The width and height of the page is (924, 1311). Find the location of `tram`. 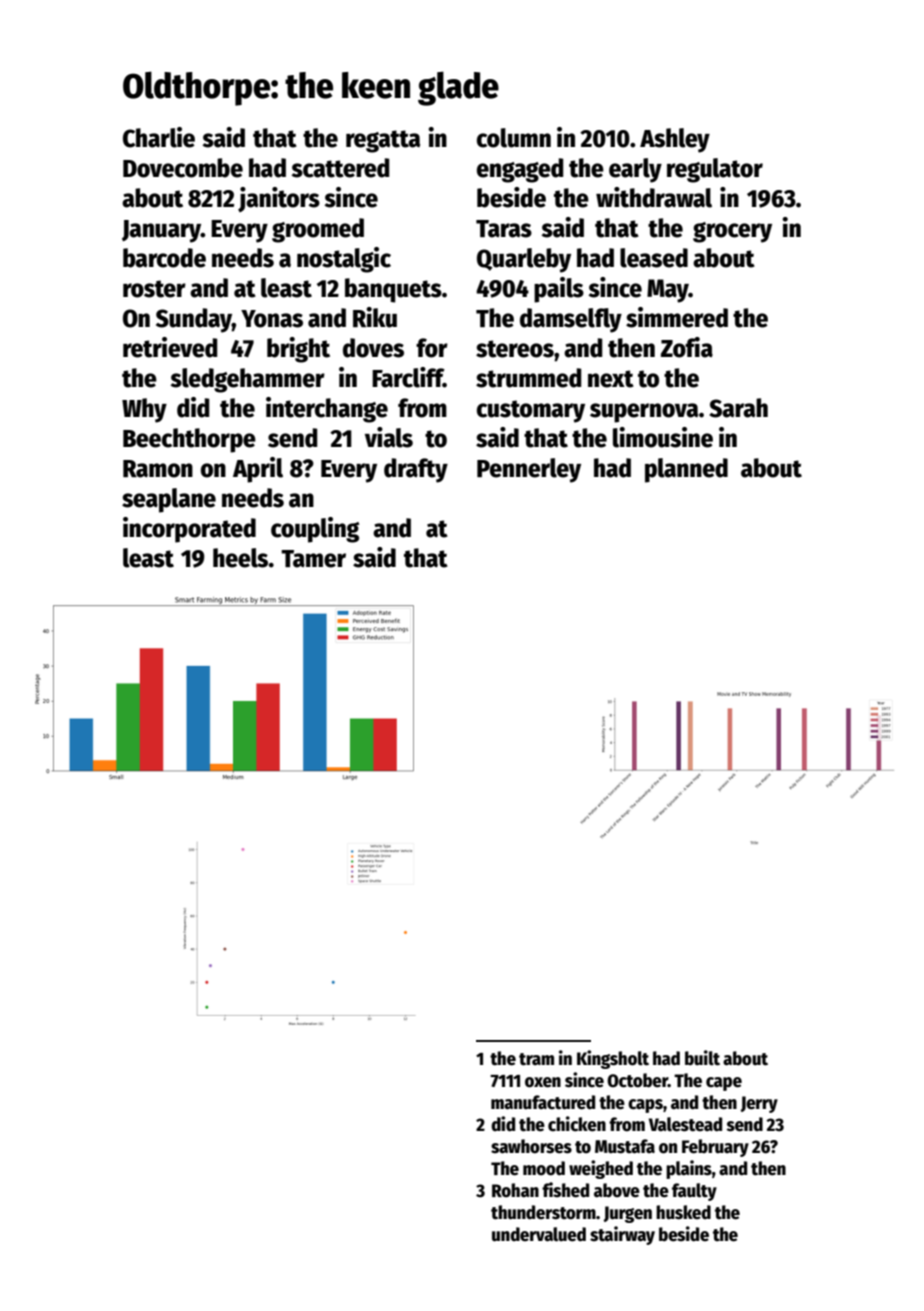

tram is located at coordinates (536, 1059).
